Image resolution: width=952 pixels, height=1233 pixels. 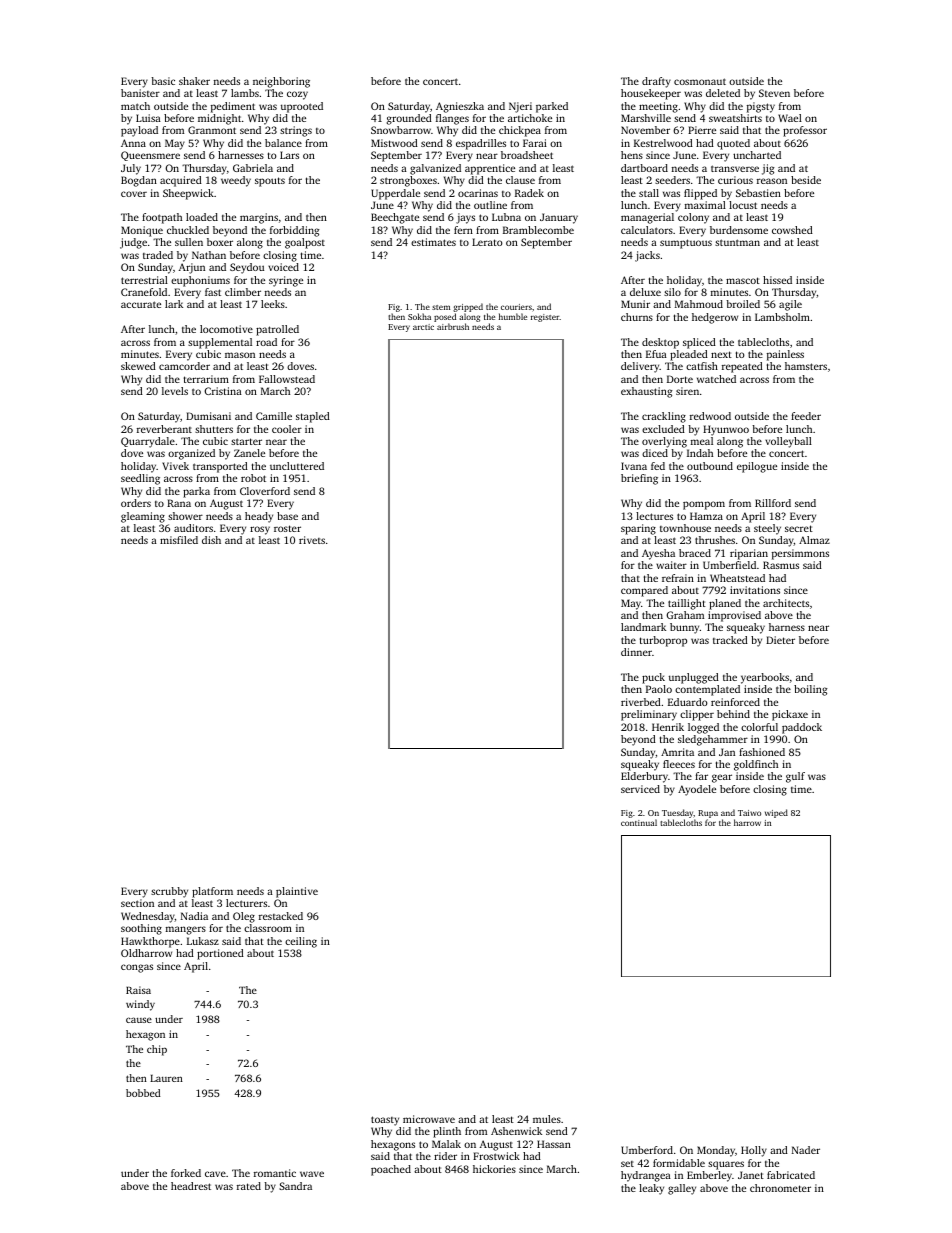 What do you see at coordinates (757, 467) in the page?
I see `epilogue` at bounding box center [757, 467].
